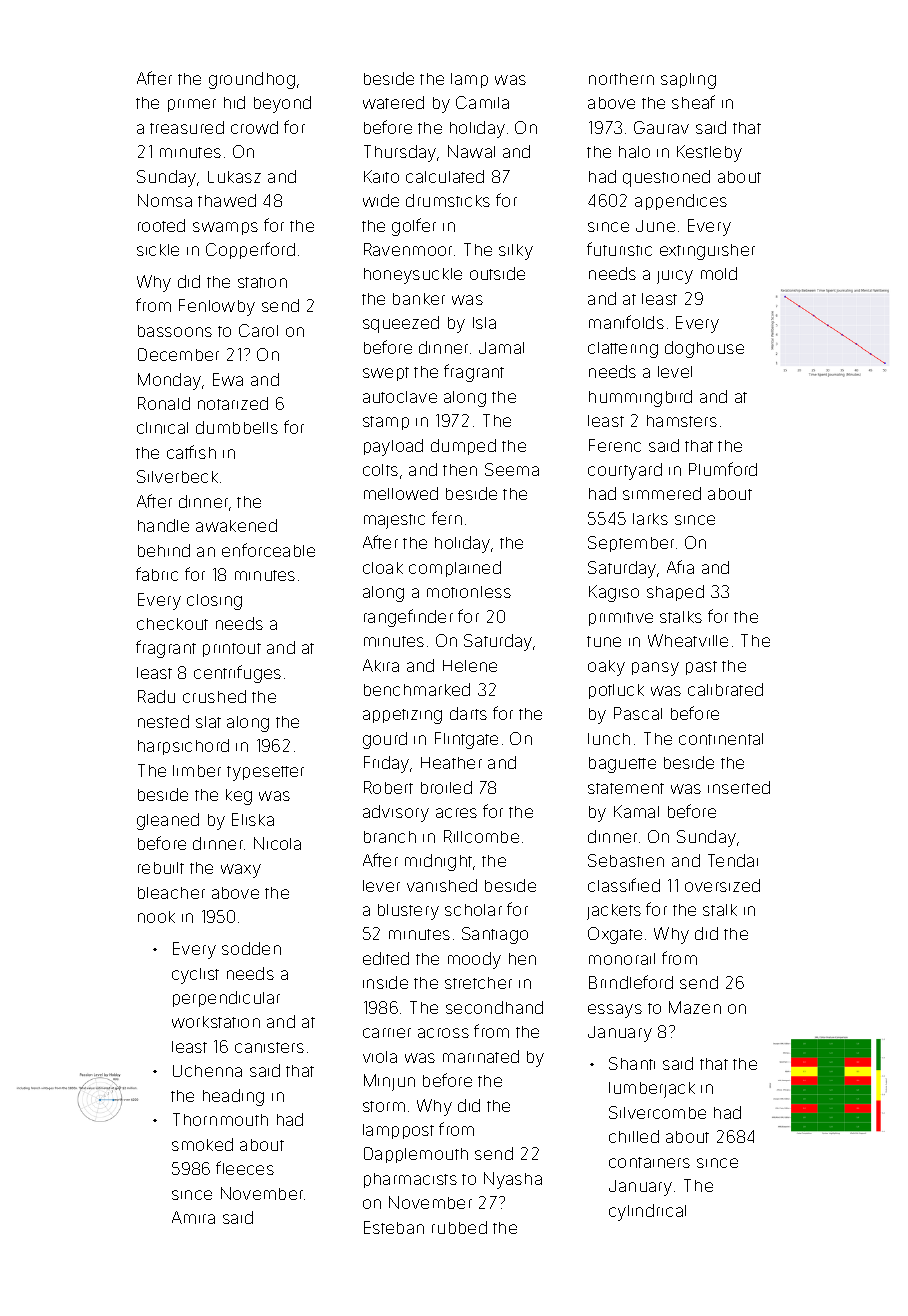 The height and width of the document is (1316, 908). Describe the element at coordinates (649, 1162) in the document. I see `containers` at that location.
